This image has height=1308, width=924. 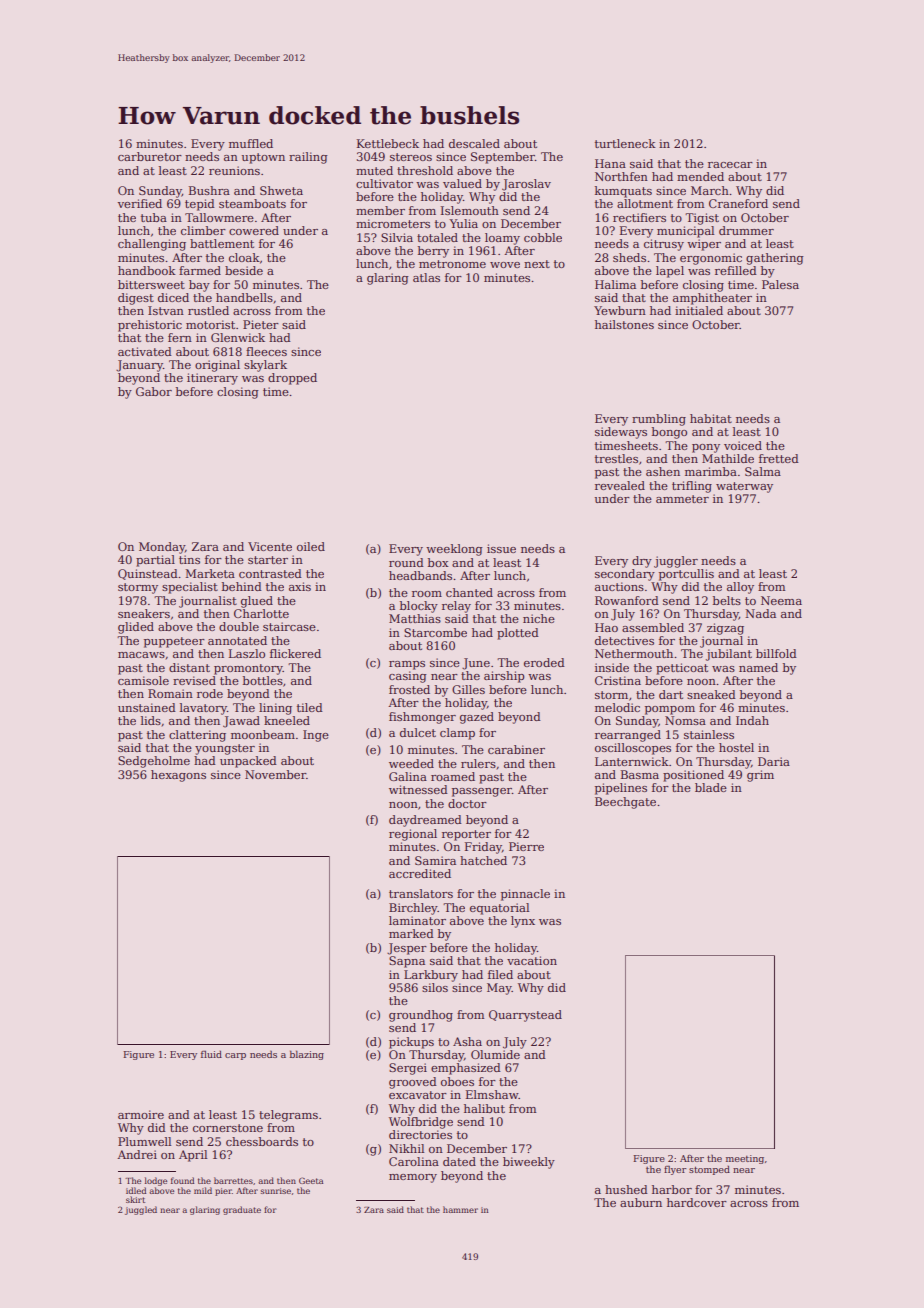 I want to click on cornerstone, so click(x=228, y=1128).
